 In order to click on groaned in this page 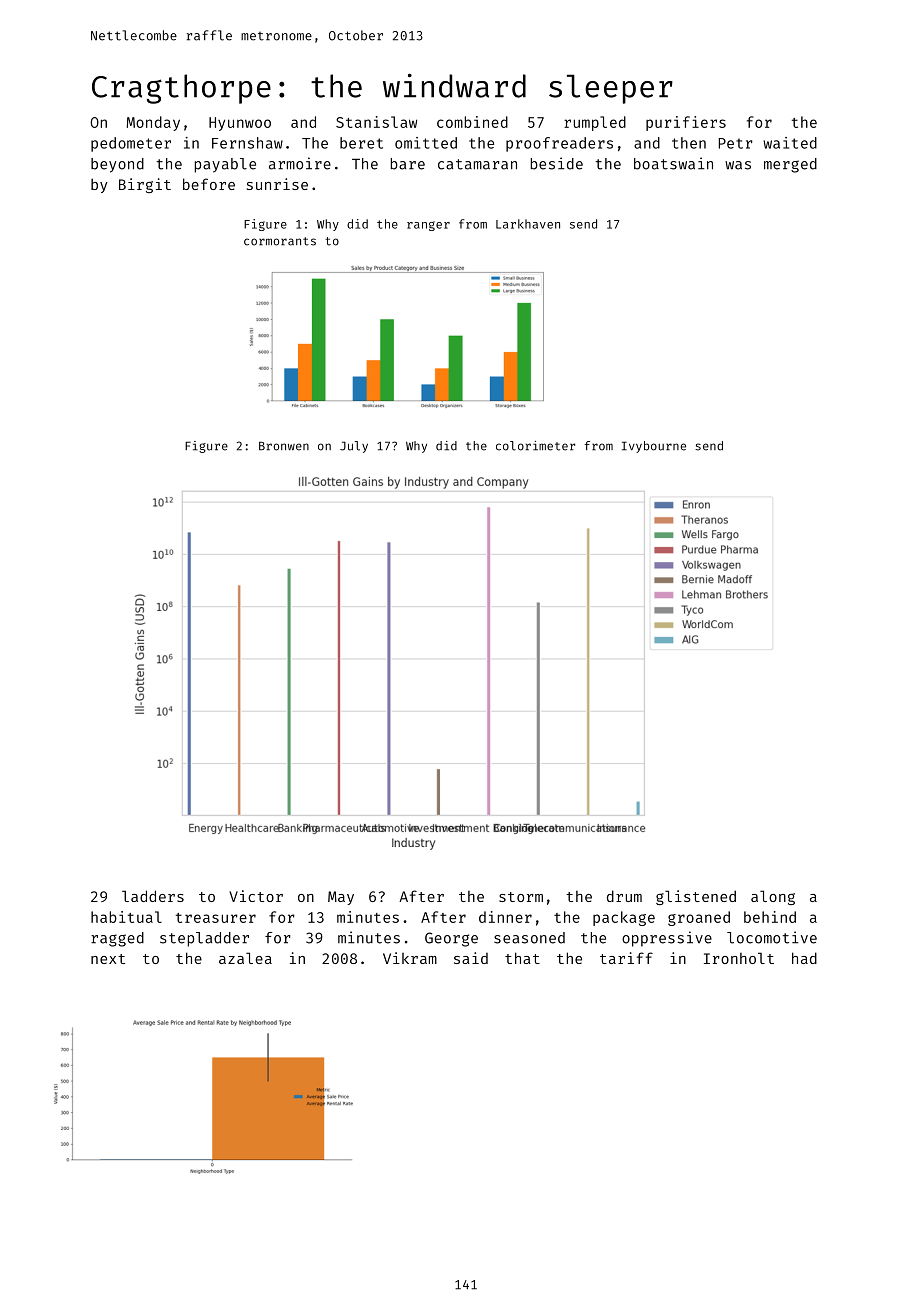, I will do `click(699, 918)`.
